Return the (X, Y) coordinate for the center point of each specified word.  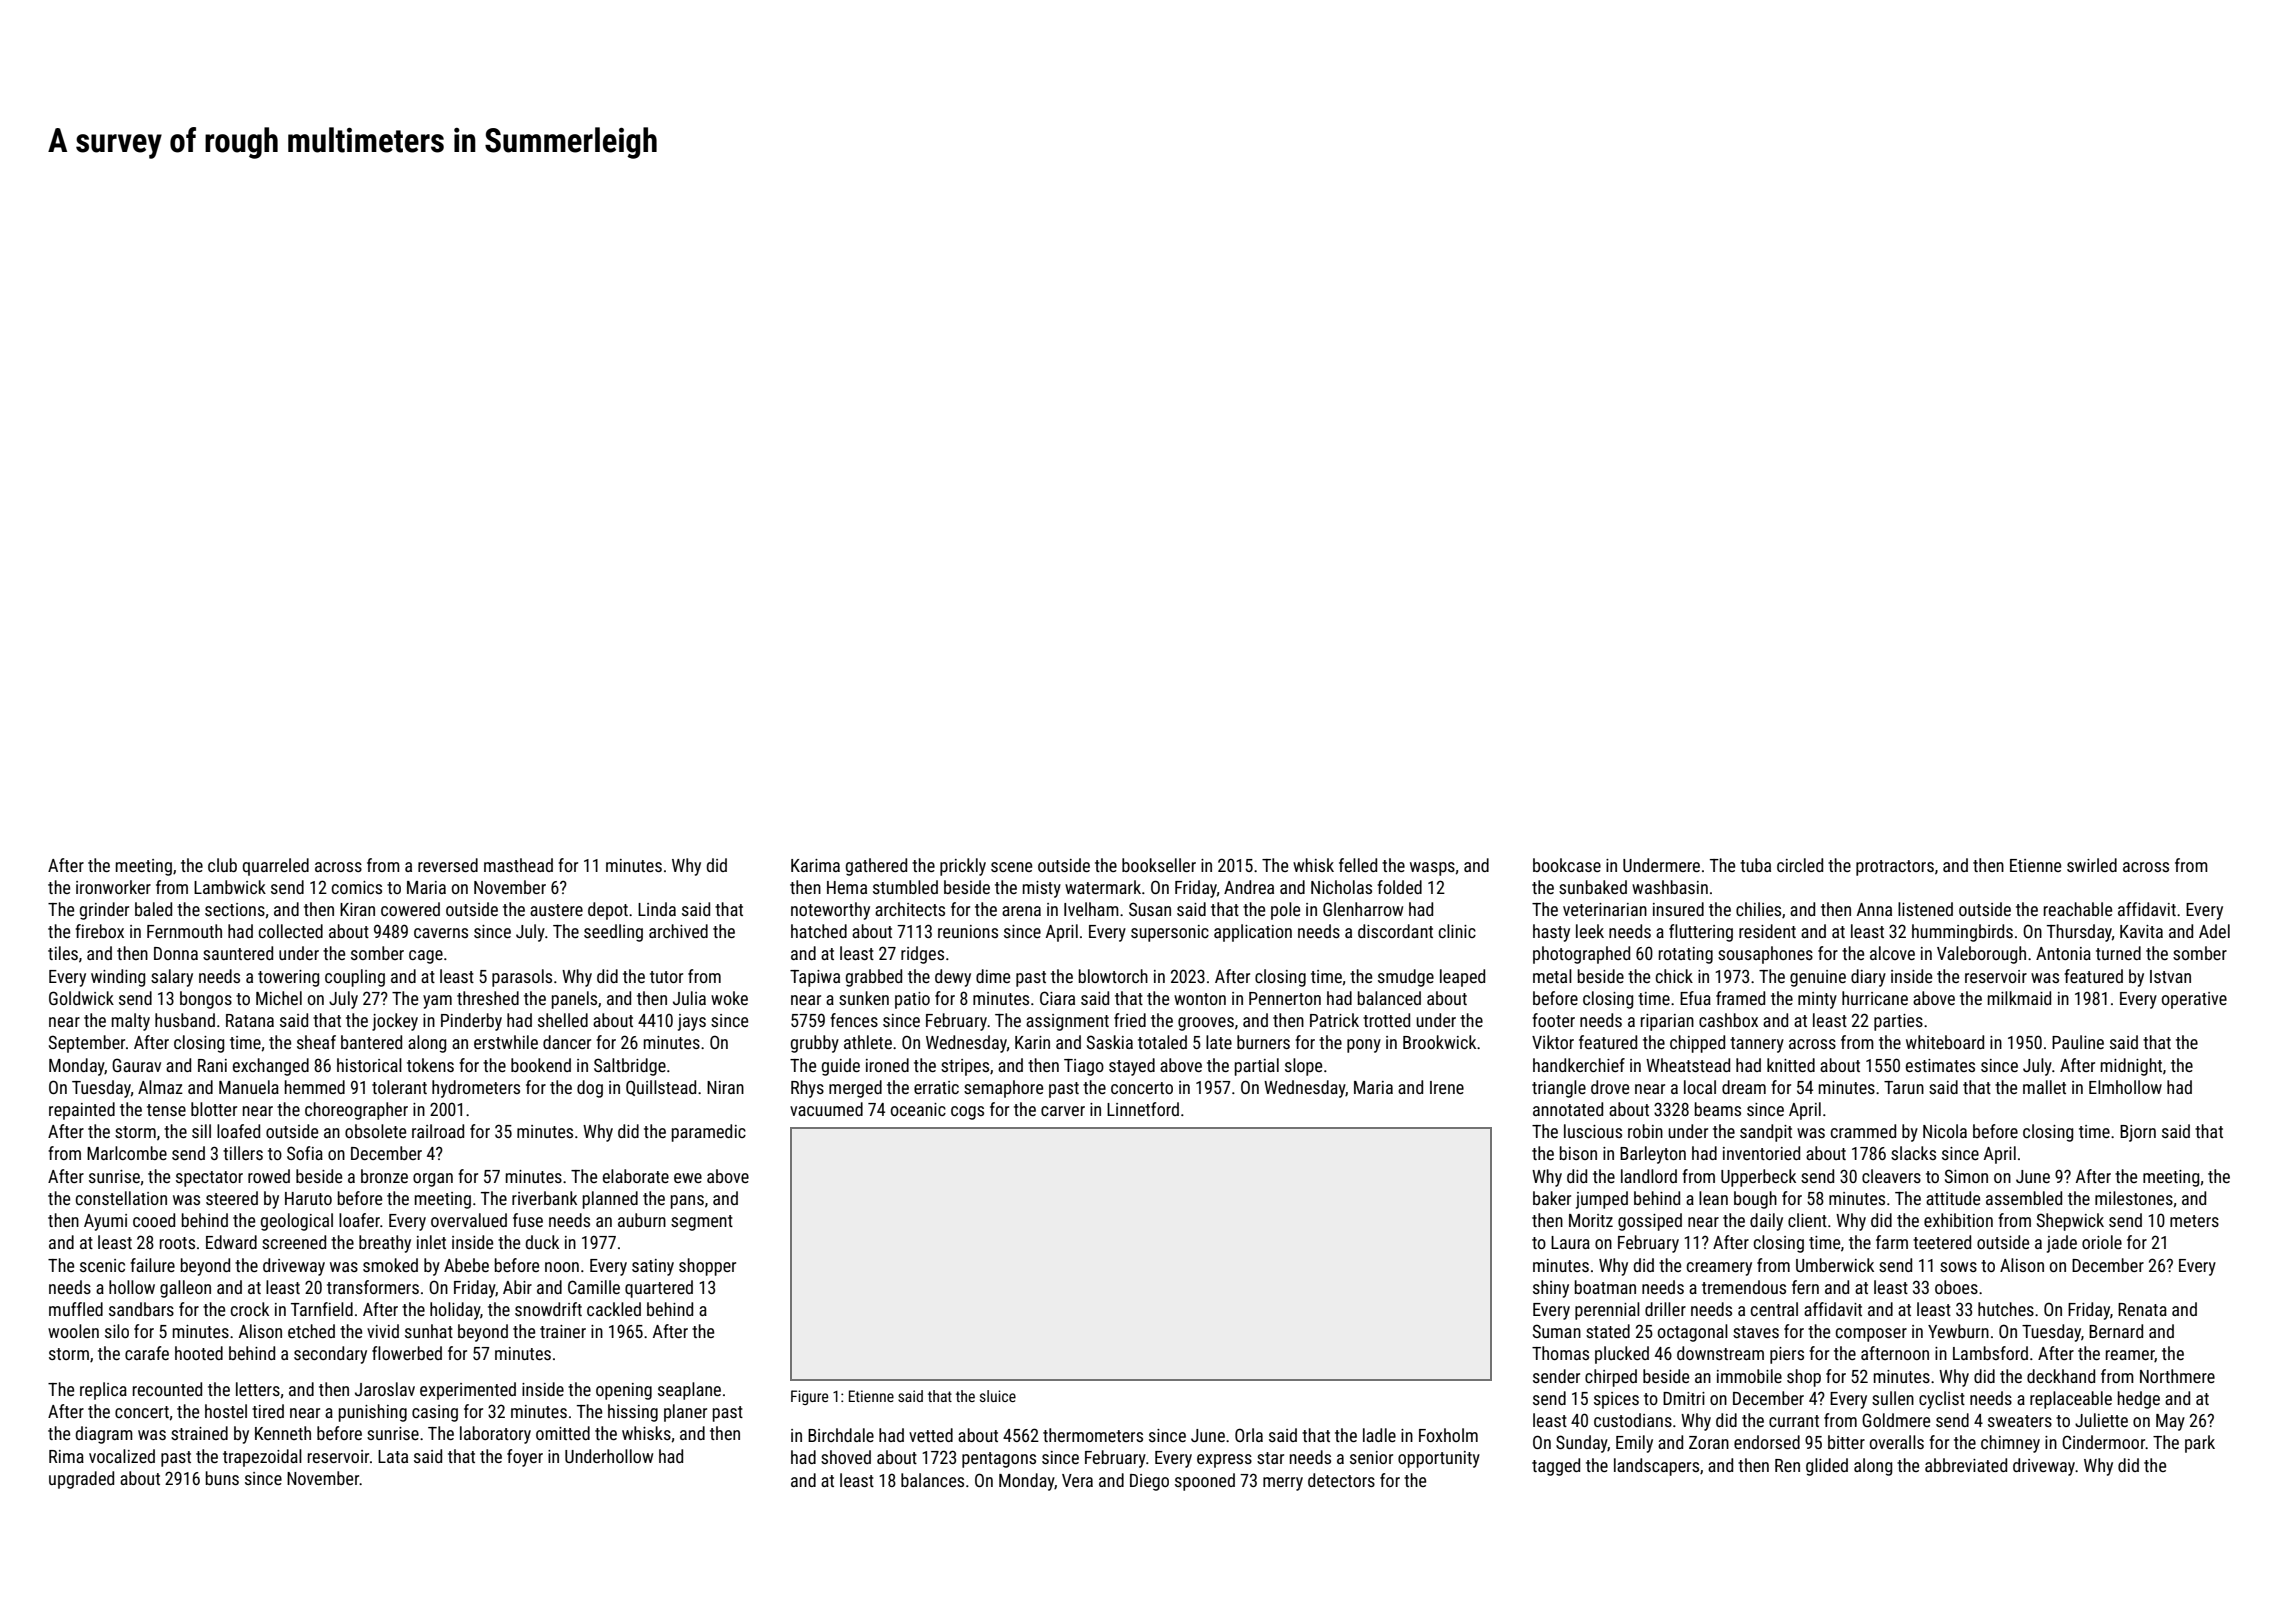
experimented (468, 1391)
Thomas (1560, 1353)
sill (201, 1131)
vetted (931, 1435)
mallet (2044, 1087)
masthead (518, 865)
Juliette (2101, 1420)
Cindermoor (2103, 1442)
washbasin (1670, 887)
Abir (517, 1287)
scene (1011, 867)
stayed (1132, 1067)
